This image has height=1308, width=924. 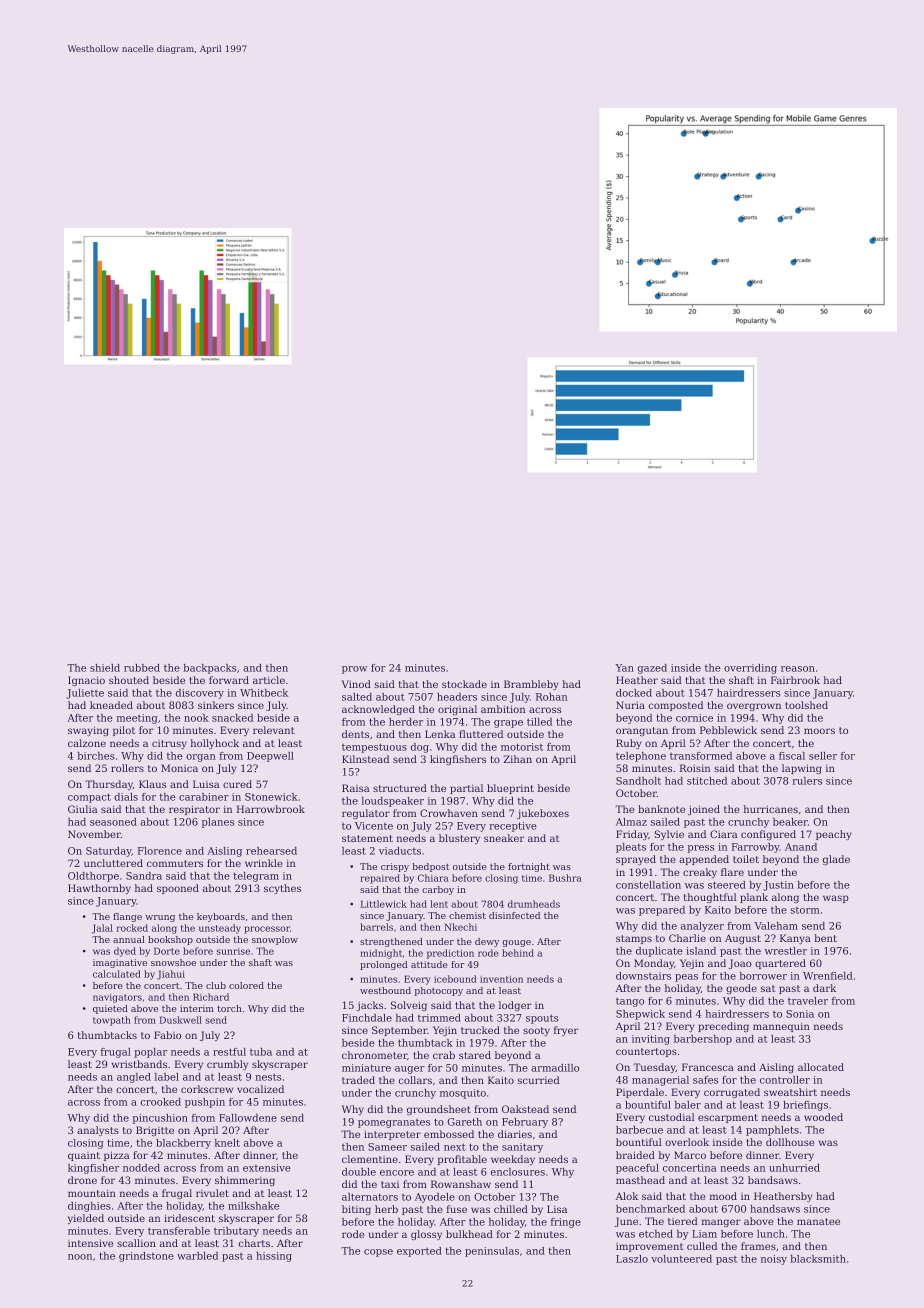 What do you see at coordinates (688, 1105) in the image?
I see `baler` at bounding box center [688, 1105].
